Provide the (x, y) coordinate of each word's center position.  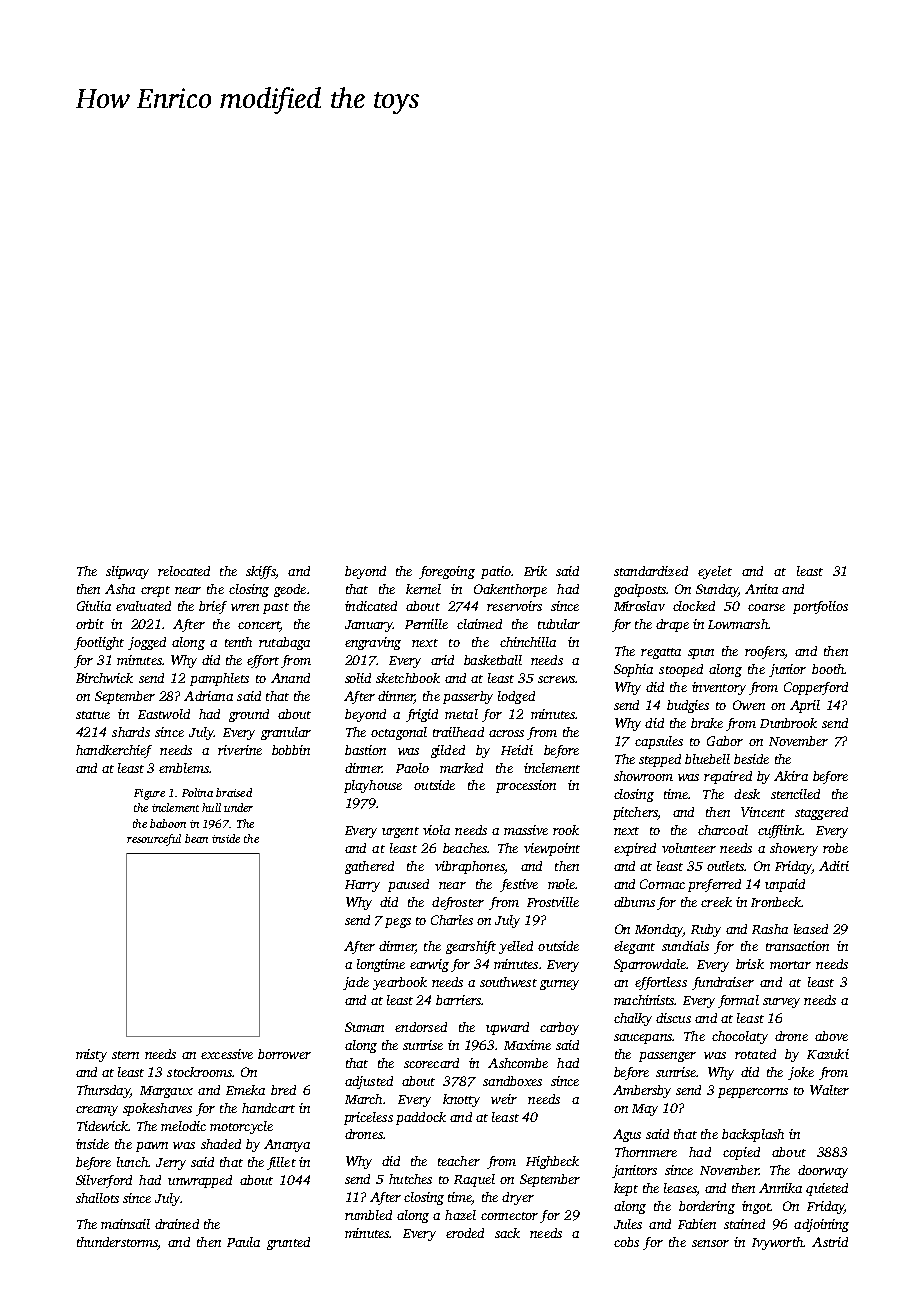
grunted (288, 1243)
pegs (398, 923)
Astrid (830, 1242)
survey (781, 1003)
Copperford (816, 688)
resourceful (154, 840)
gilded (448, 751)
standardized (651, 571)
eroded (465, 1233)
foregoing (447, 572)
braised (234, 792)
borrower (284, 1054)
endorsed (421, 1027)
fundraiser (723, 983)
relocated (184, 571)
